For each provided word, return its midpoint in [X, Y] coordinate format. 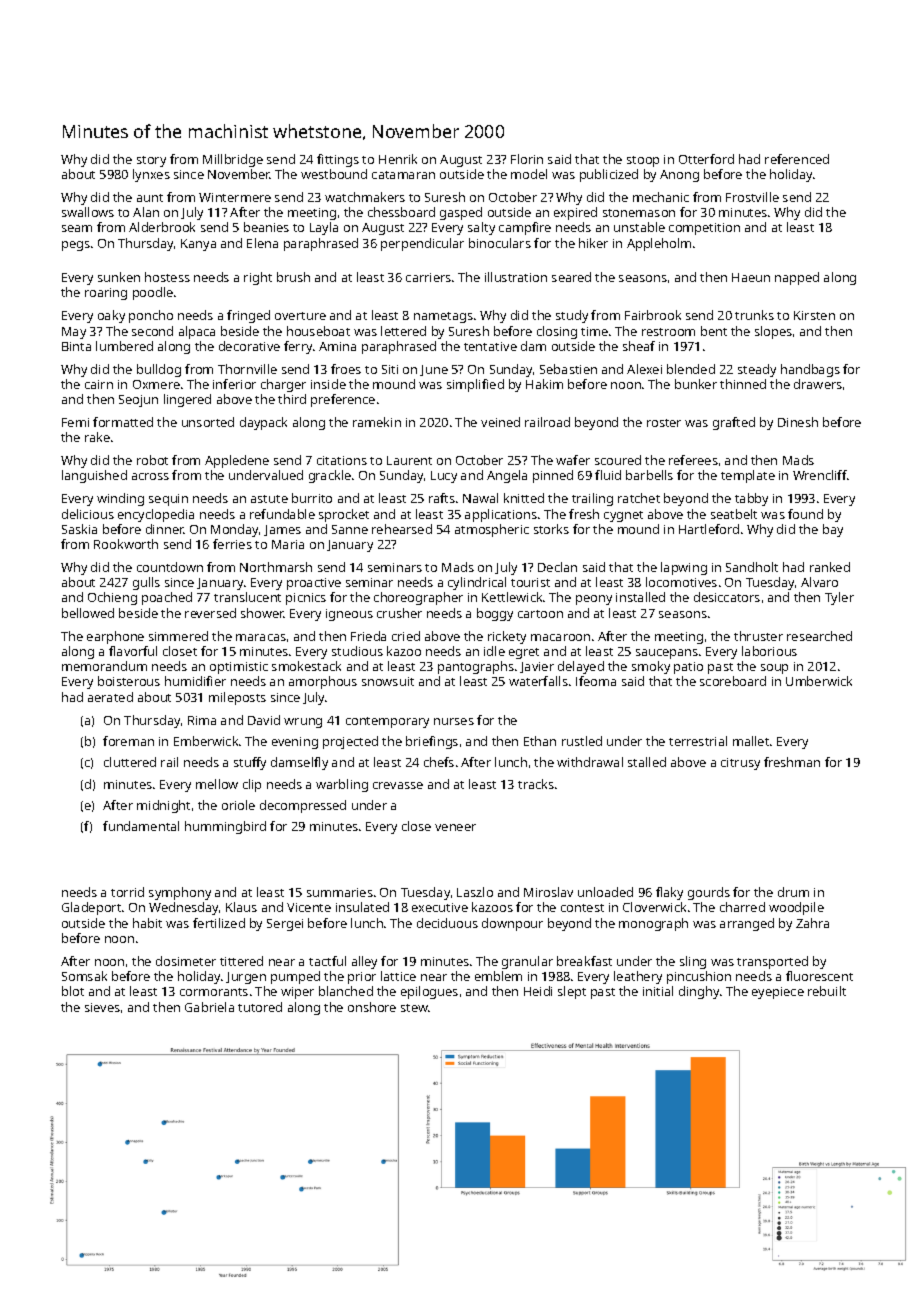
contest [582, 908]
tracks [536, 784]
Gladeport [91, 908]
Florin [527, 159]
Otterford [706, 159]
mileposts [237, 698]
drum [793, 892]
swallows [88, 212]
